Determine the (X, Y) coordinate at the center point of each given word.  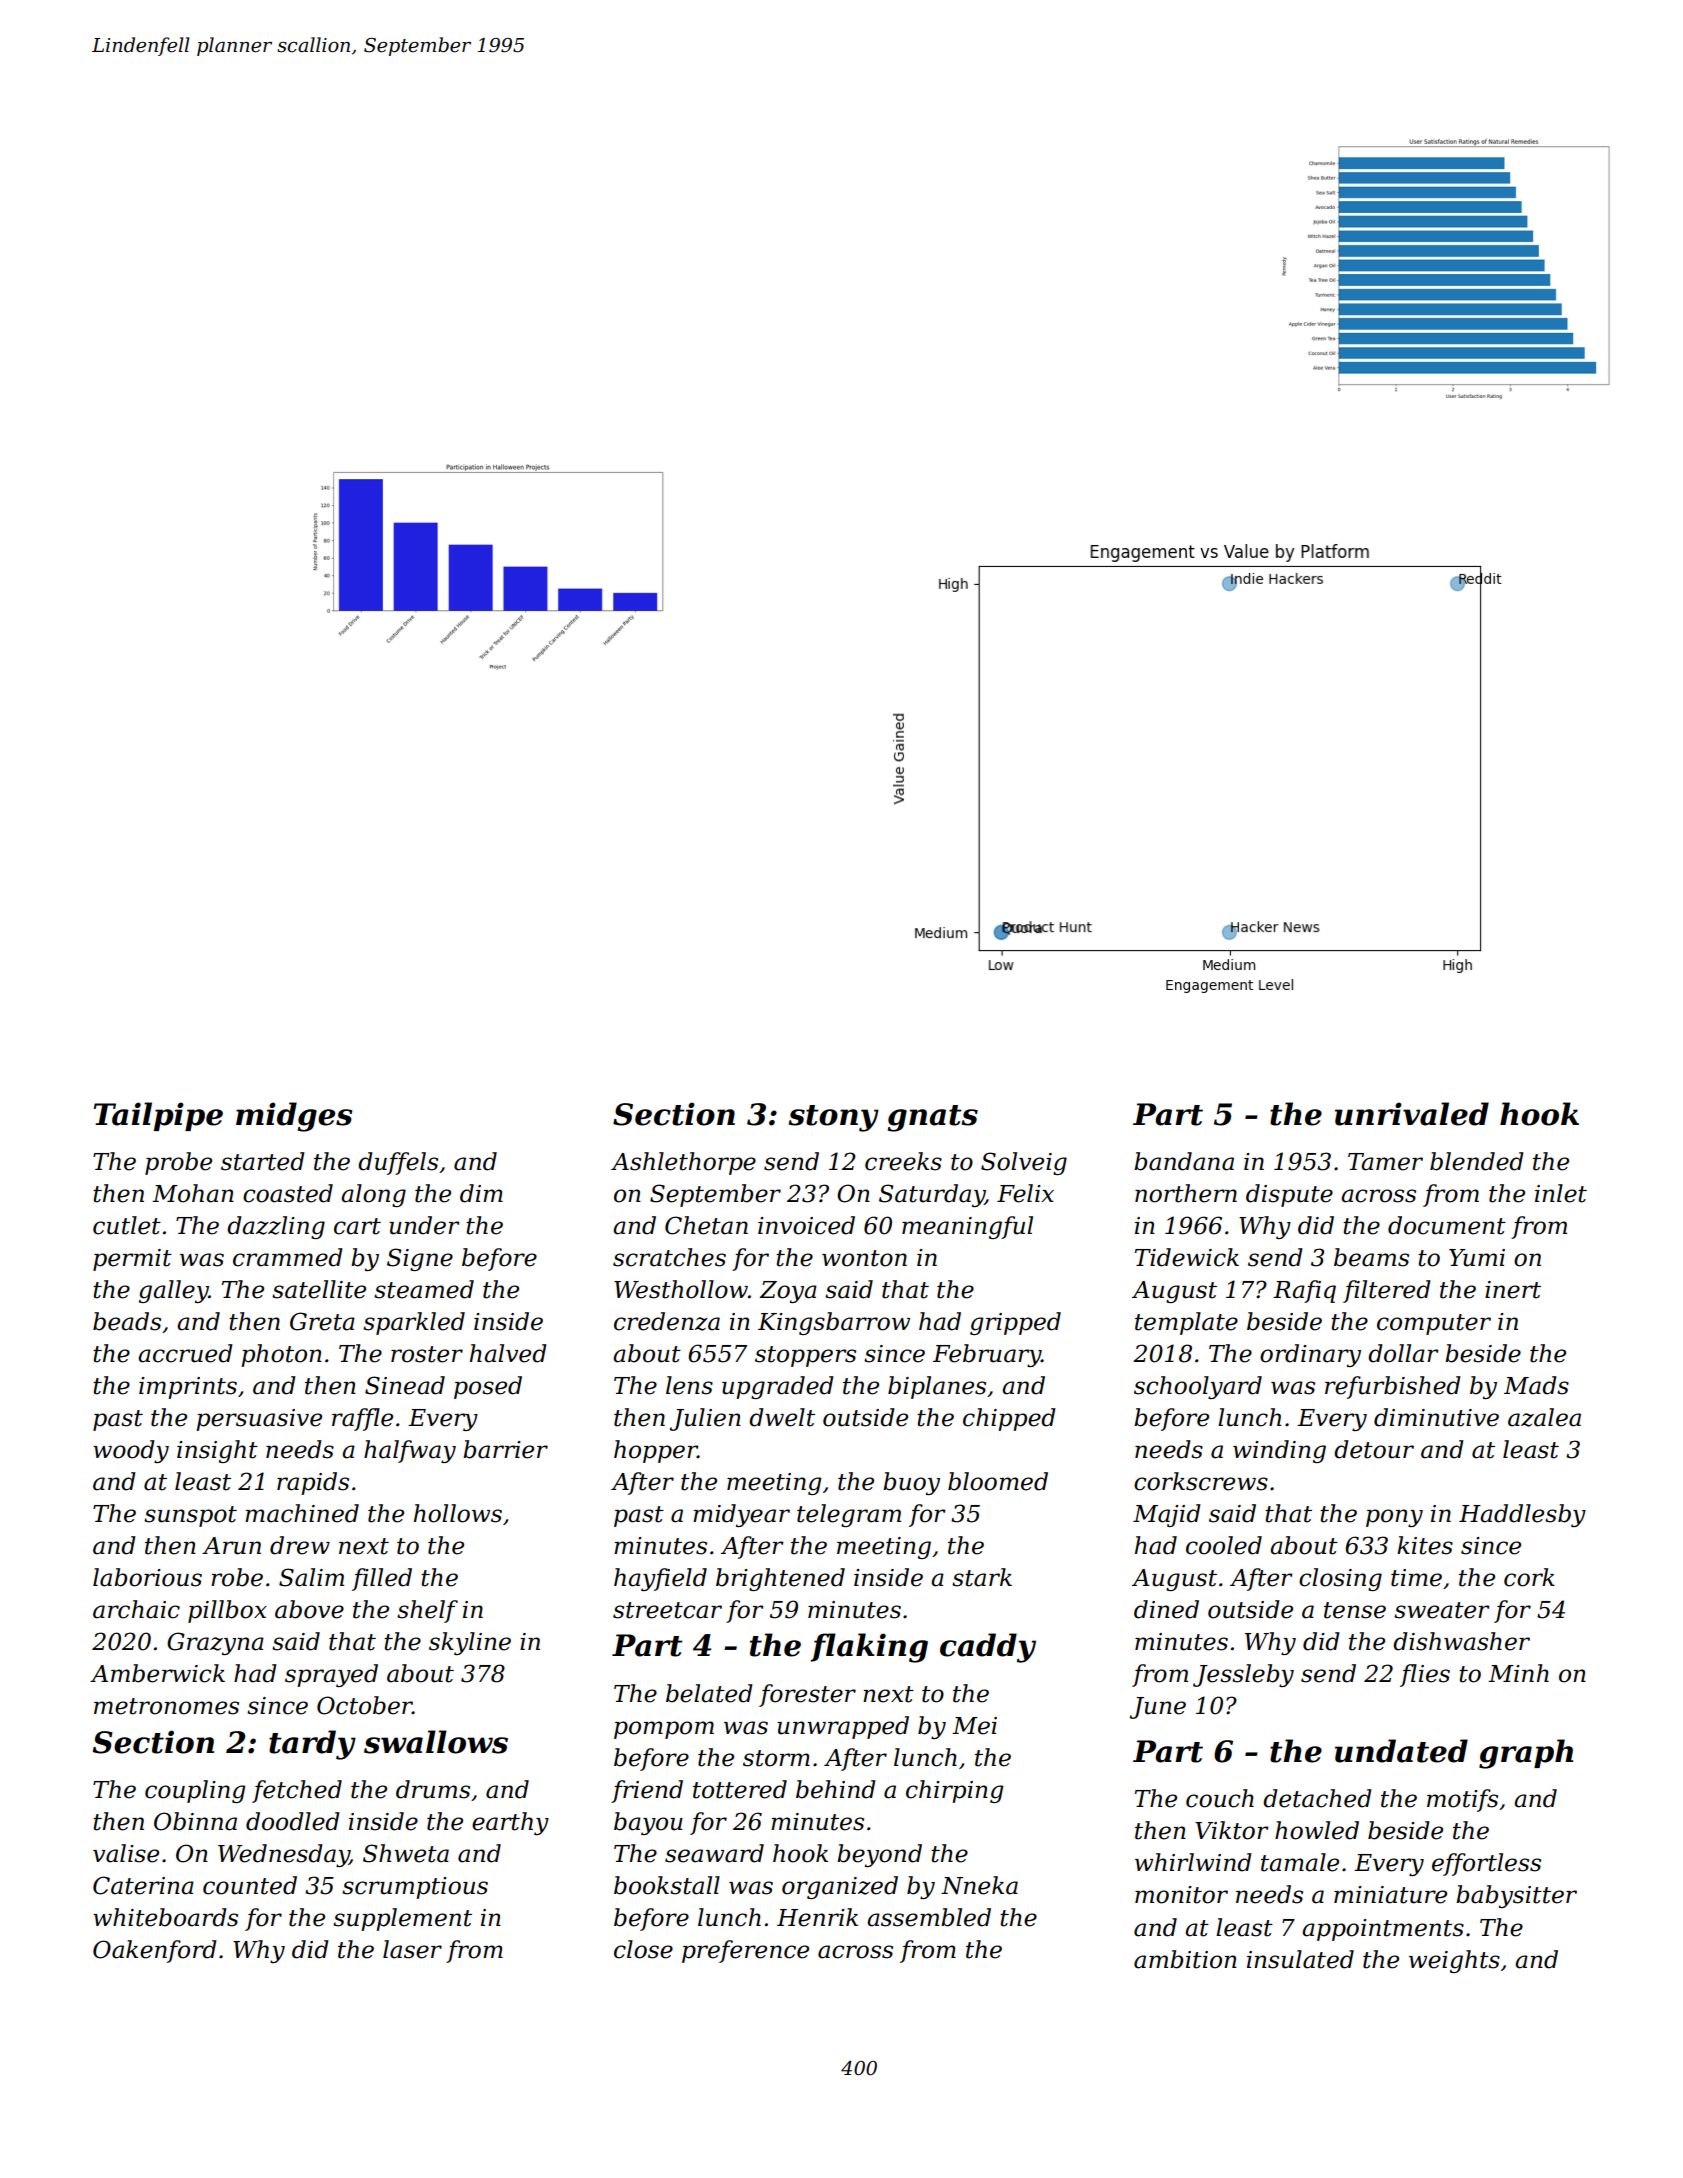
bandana (1184, 1161)
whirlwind (1193, 1862)
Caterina (143, 1885)
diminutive (1436, 1417)
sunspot (190, 1516)
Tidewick (1187, 1257)
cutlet (127, 1225)
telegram (849, 1515)
